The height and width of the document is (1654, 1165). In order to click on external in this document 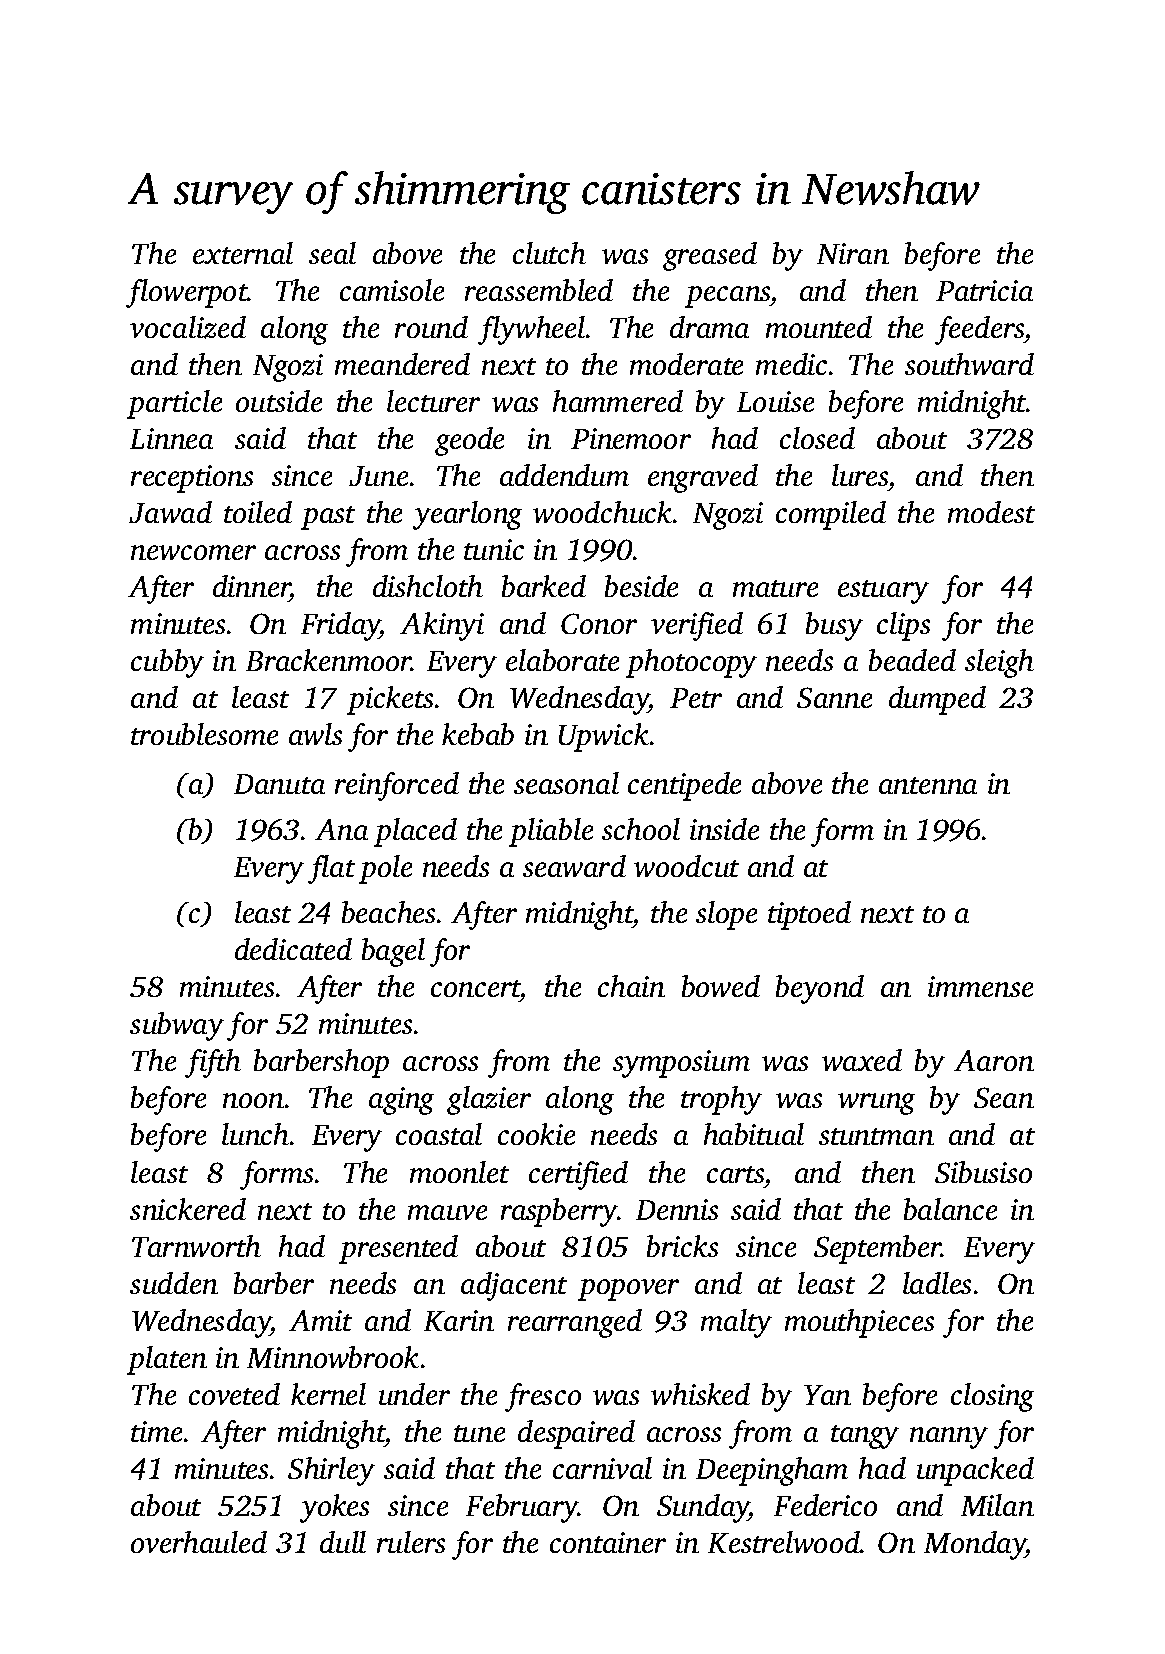, I will do `click(243, 253)`.
